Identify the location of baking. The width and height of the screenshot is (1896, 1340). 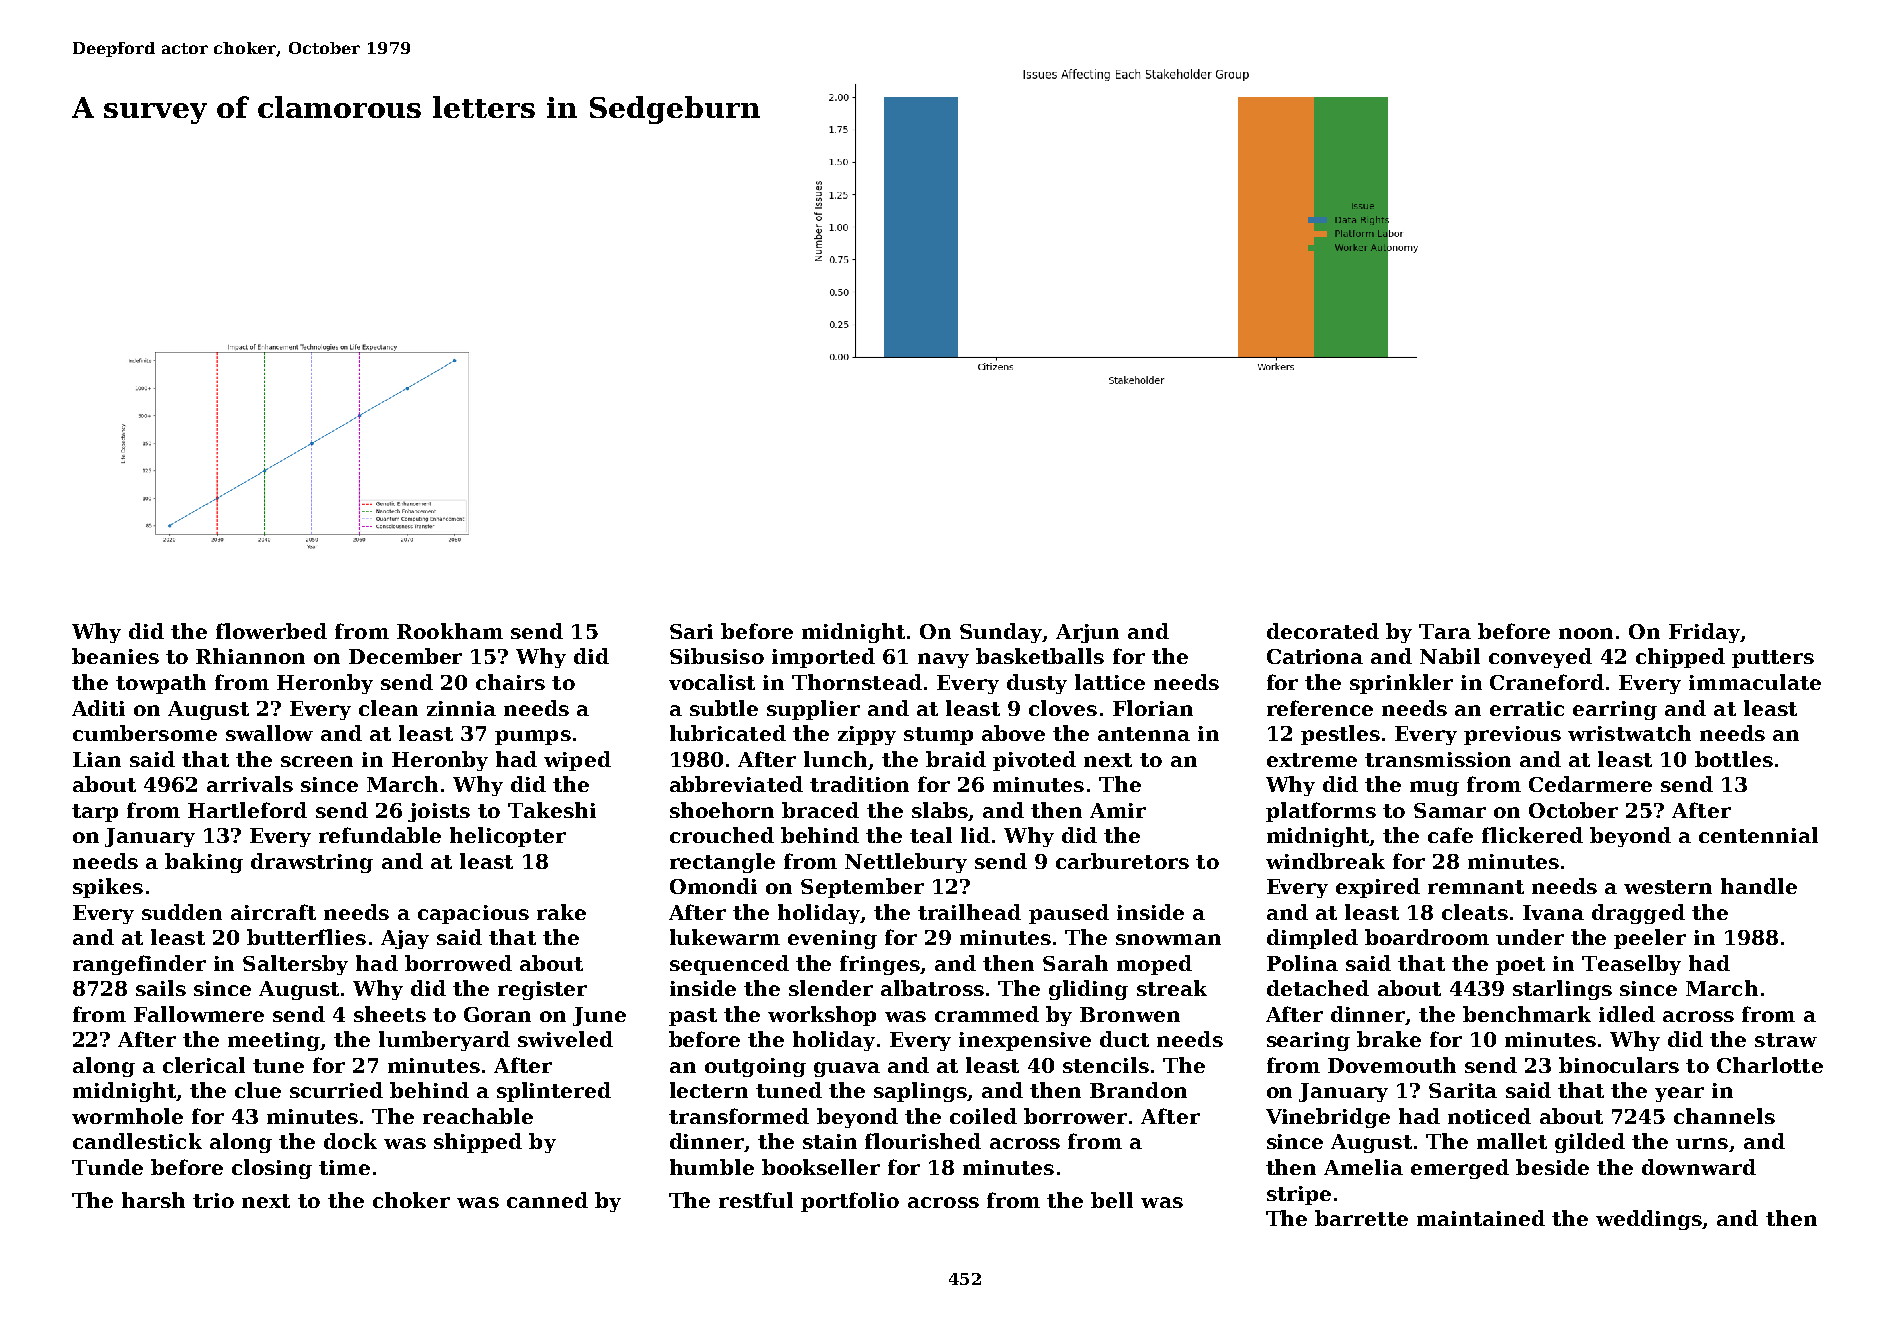
(204, 863).
